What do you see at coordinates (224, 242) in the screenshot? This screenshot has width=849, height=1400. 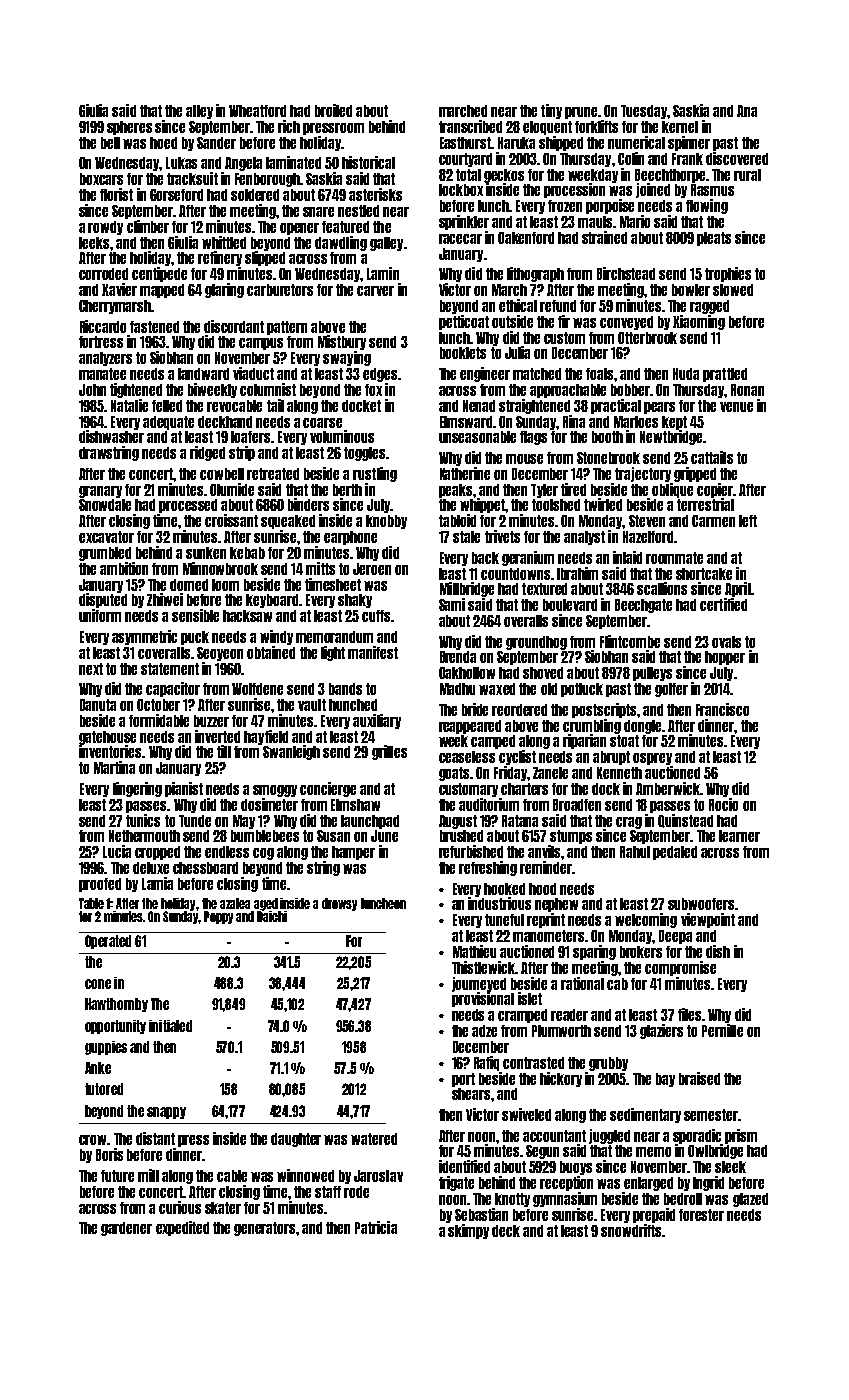 I see `whittled` at bounding box center [224, 242].
